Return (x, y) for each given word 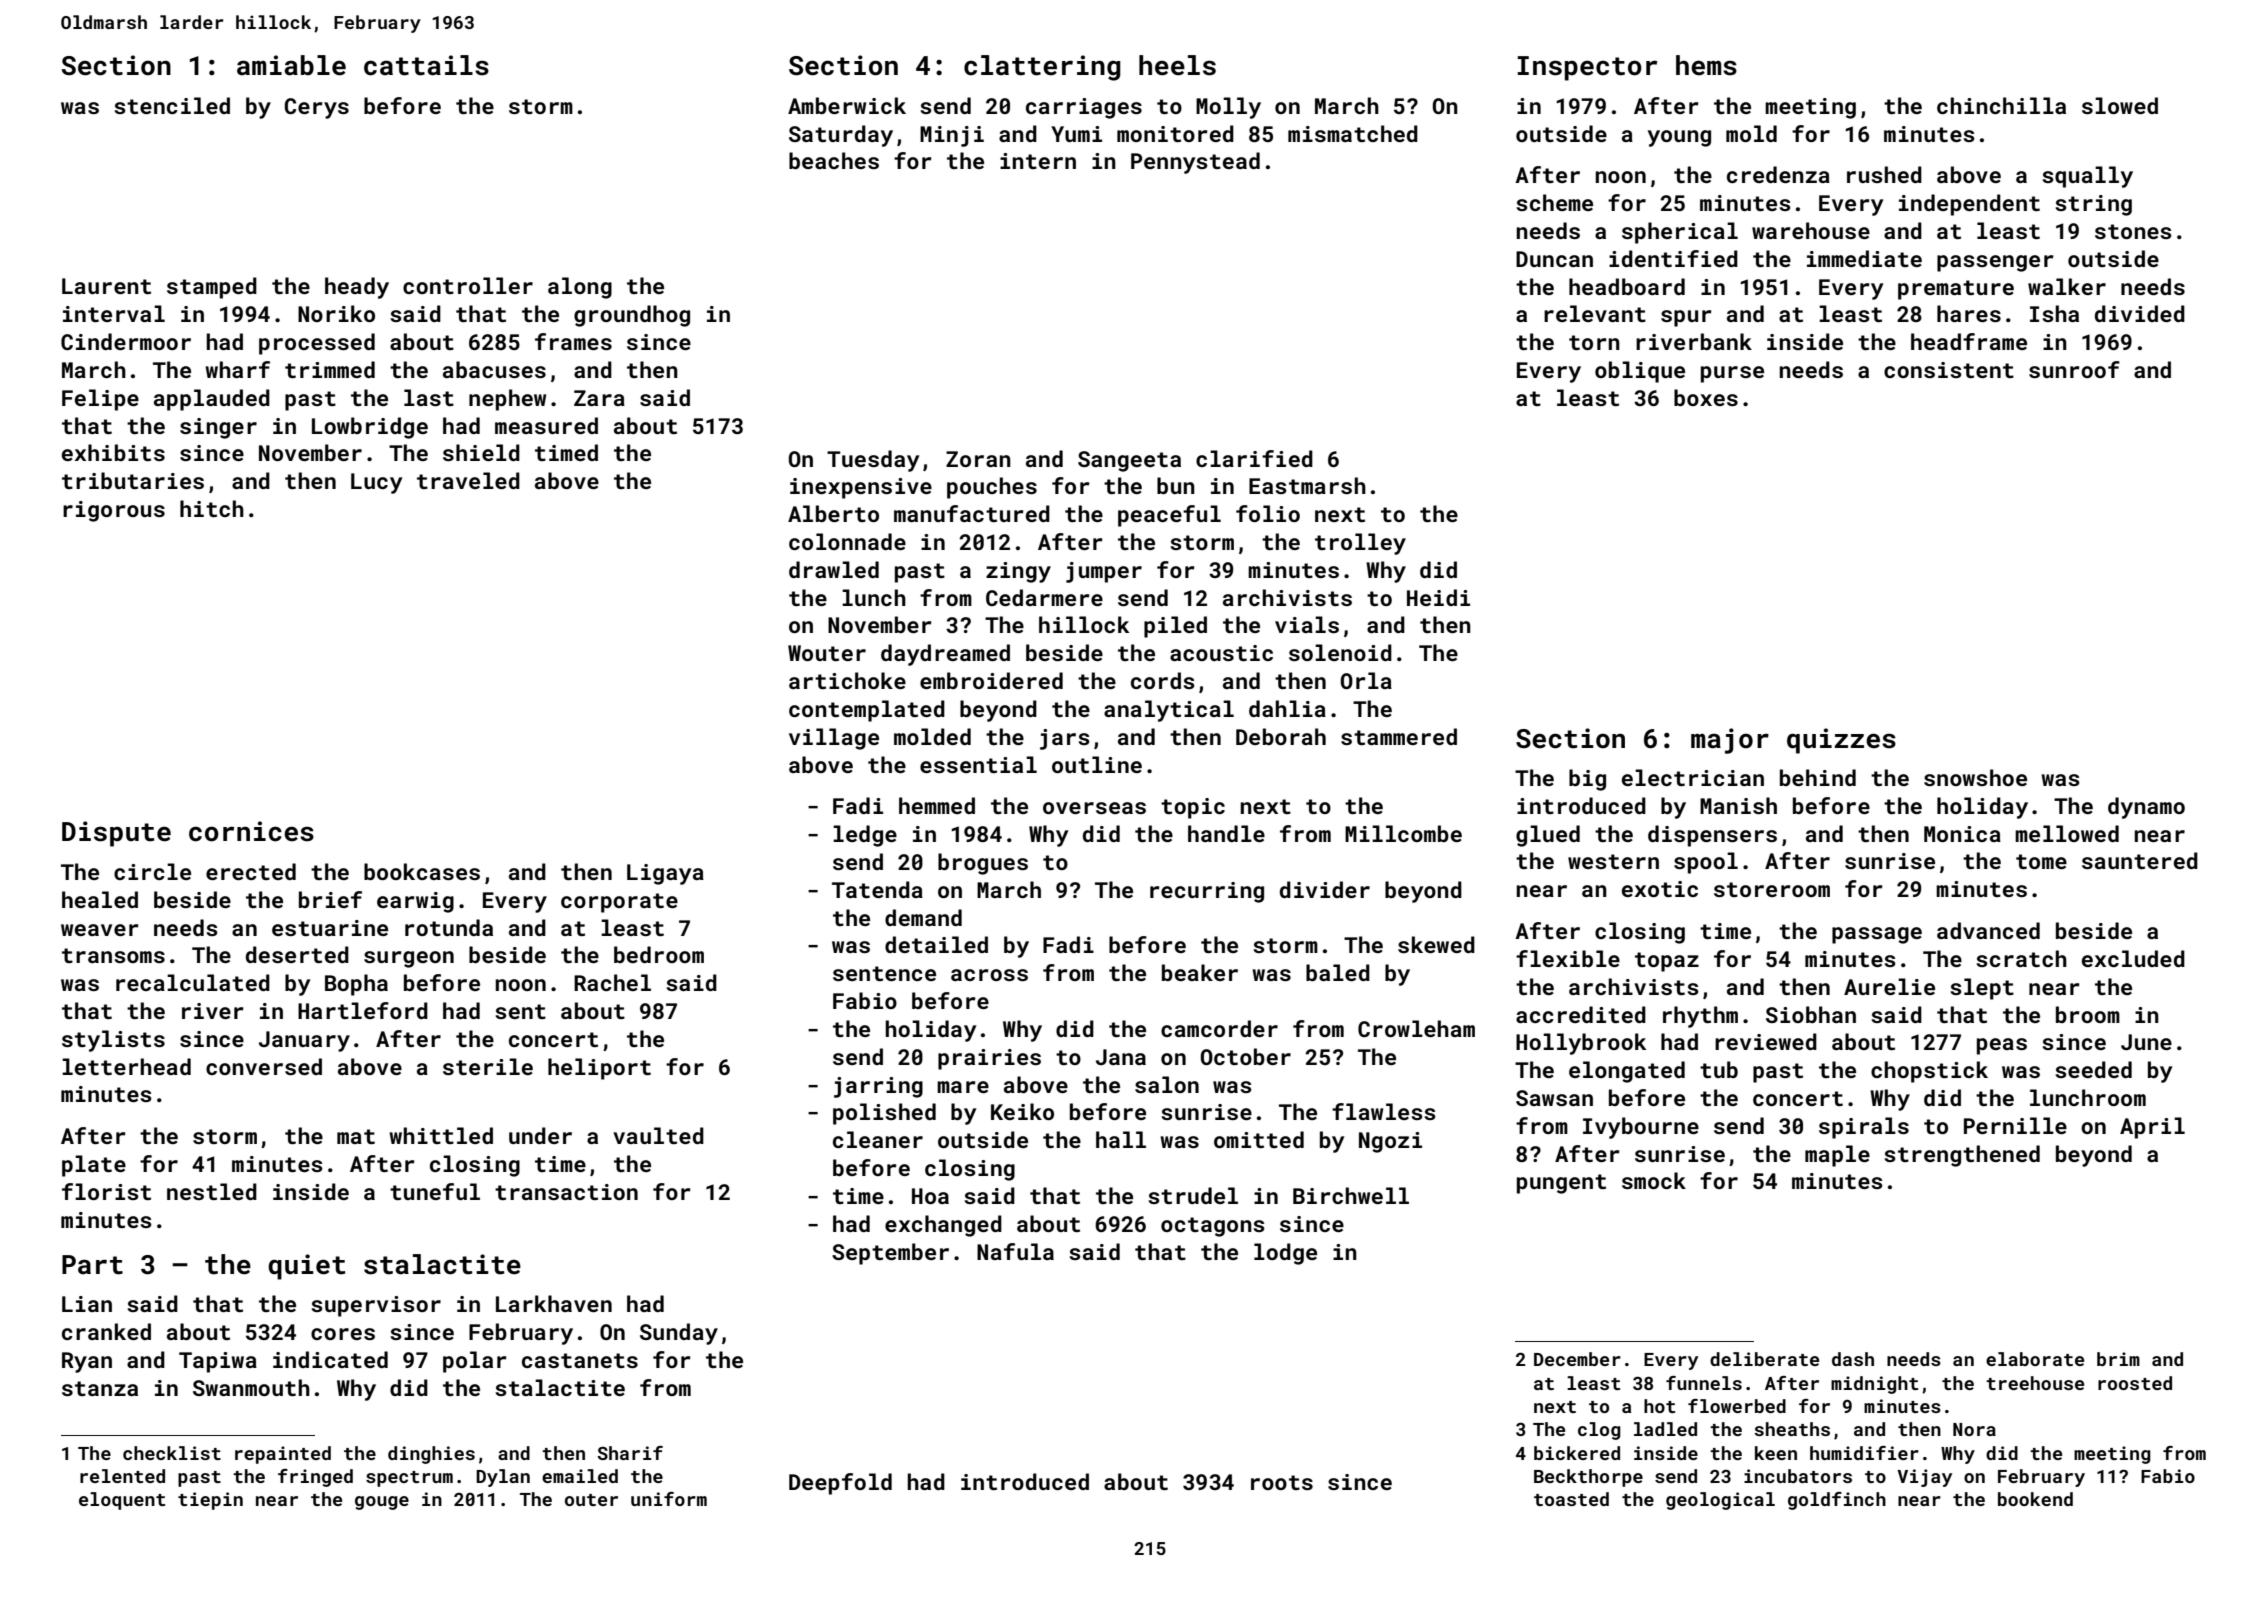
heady (357, 288)
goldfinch (1837, 1501)
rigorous (114, 511)
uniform (669, 1499)
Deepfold (840, 1484)
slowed (2120, 105)
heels (1177, 65)
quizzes (1841, 741)
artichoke (847, 680)
